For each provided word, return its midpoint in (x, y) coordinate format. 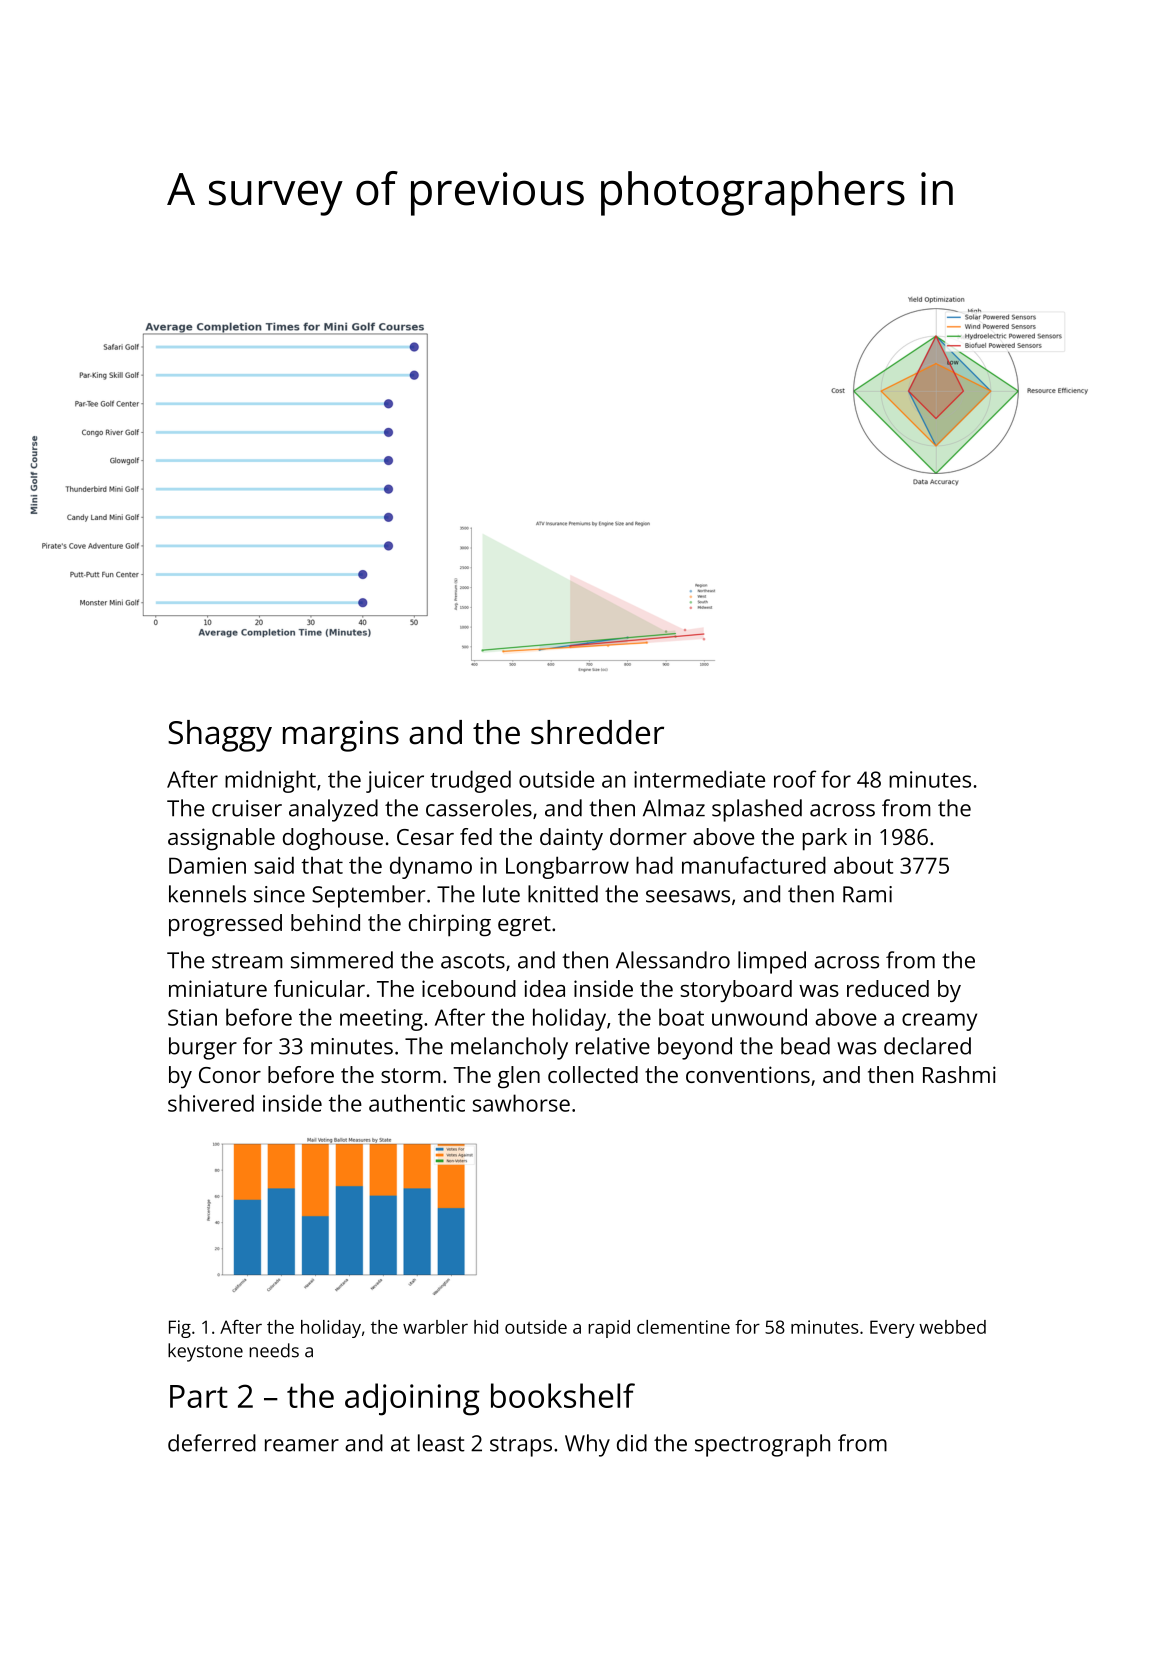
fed (476, 836)
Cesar (425, 837)
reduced (888, 988)
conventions (748, 1074)
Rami (867, 894)
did (632, 1443)
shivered (211, 1103)
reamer (302, 1445)
